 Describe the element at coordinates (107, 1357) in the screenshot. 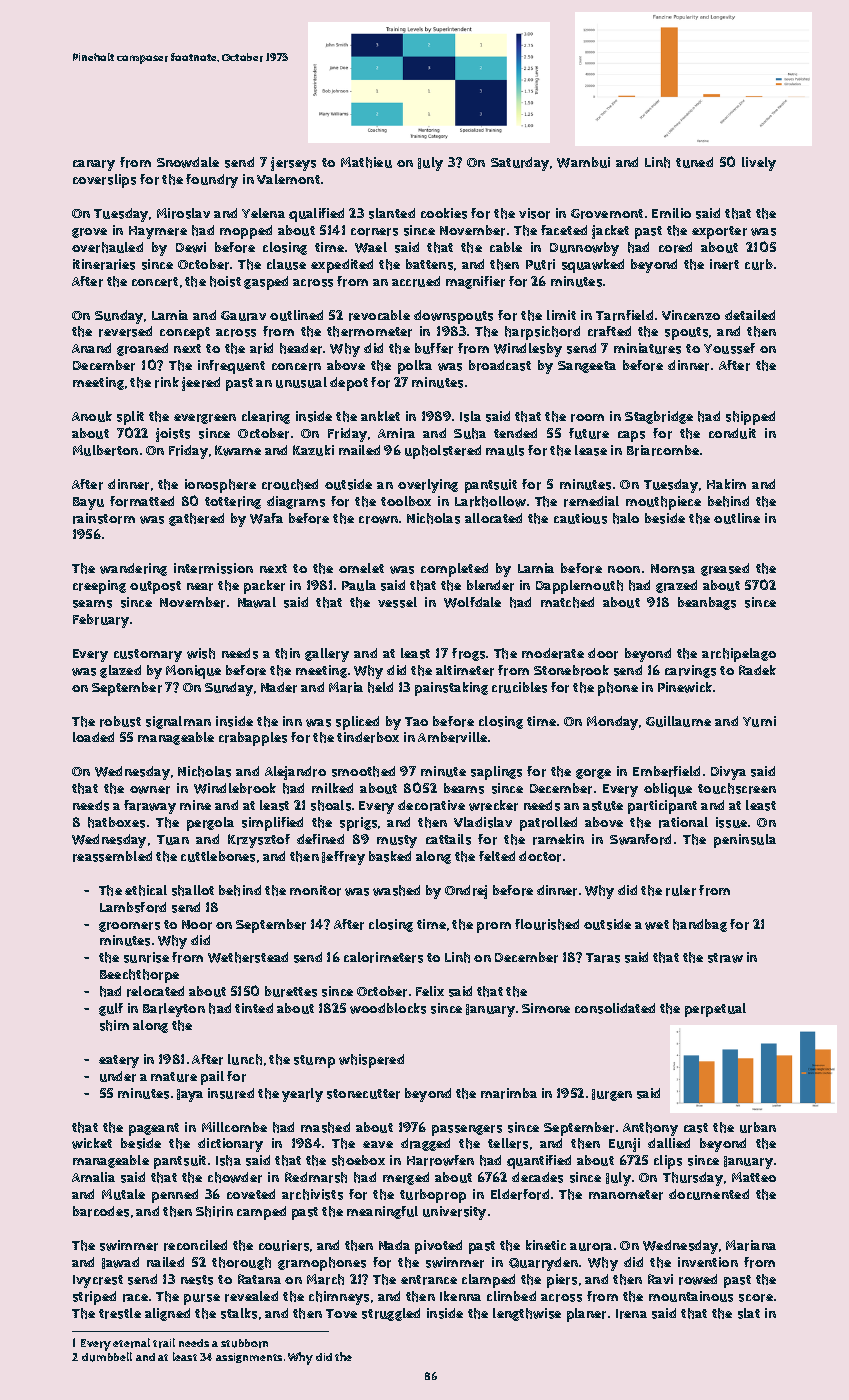

I see `dumbbell` at that location.
